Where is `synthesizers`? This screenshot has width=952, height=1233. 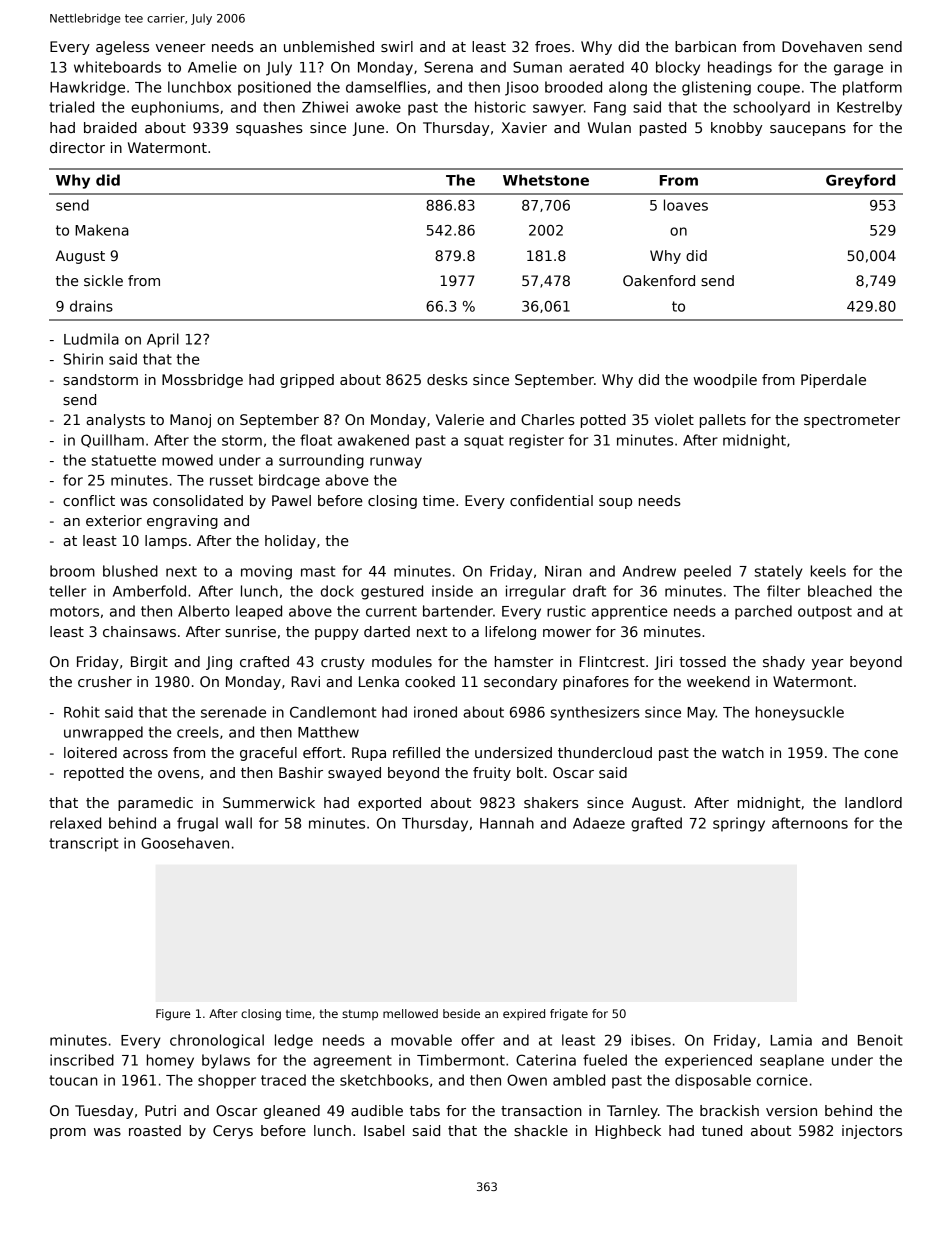 synthesizers is located at coordinates (595, 713).
